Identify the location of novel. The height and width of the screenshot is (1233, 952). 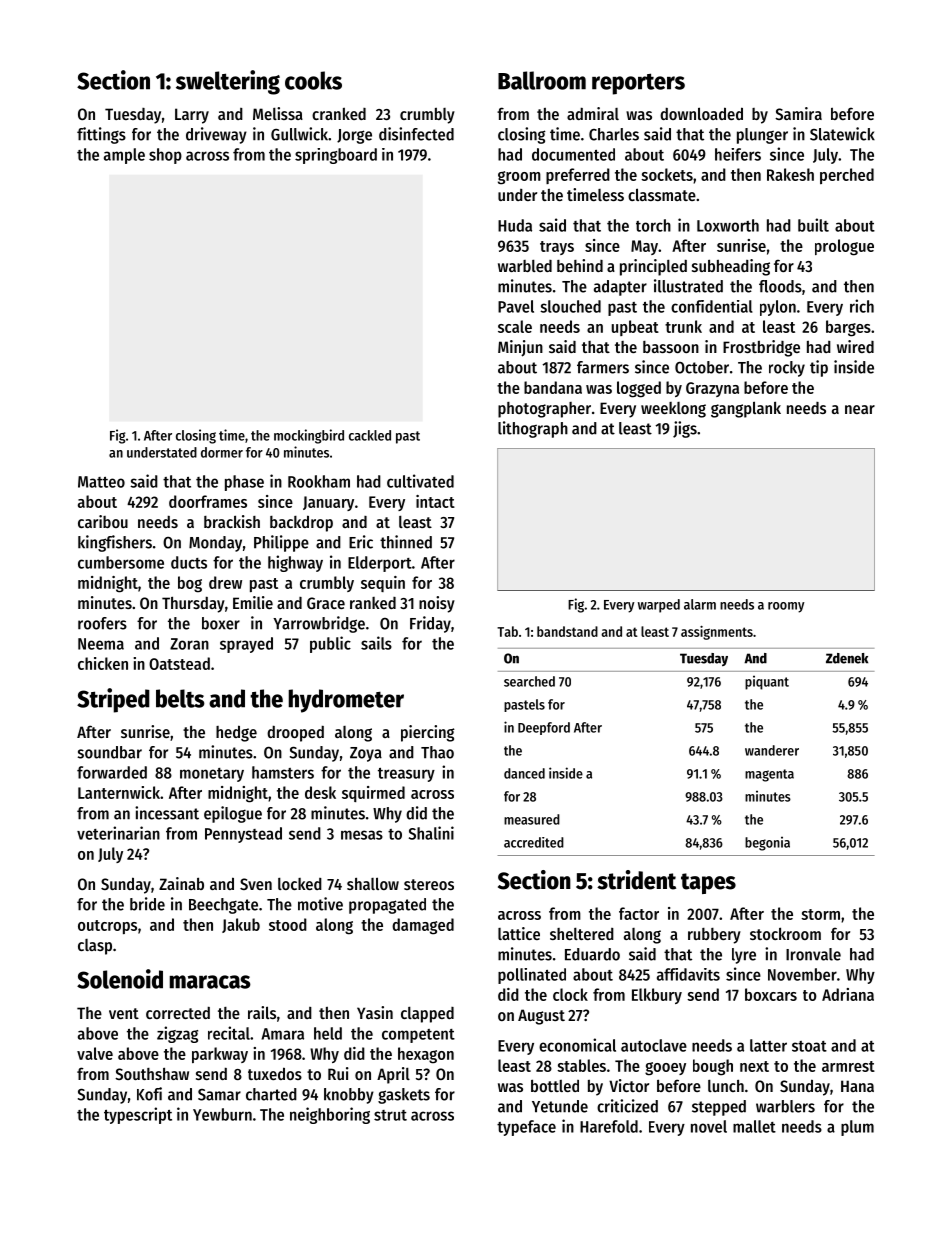
(709, 1126).
